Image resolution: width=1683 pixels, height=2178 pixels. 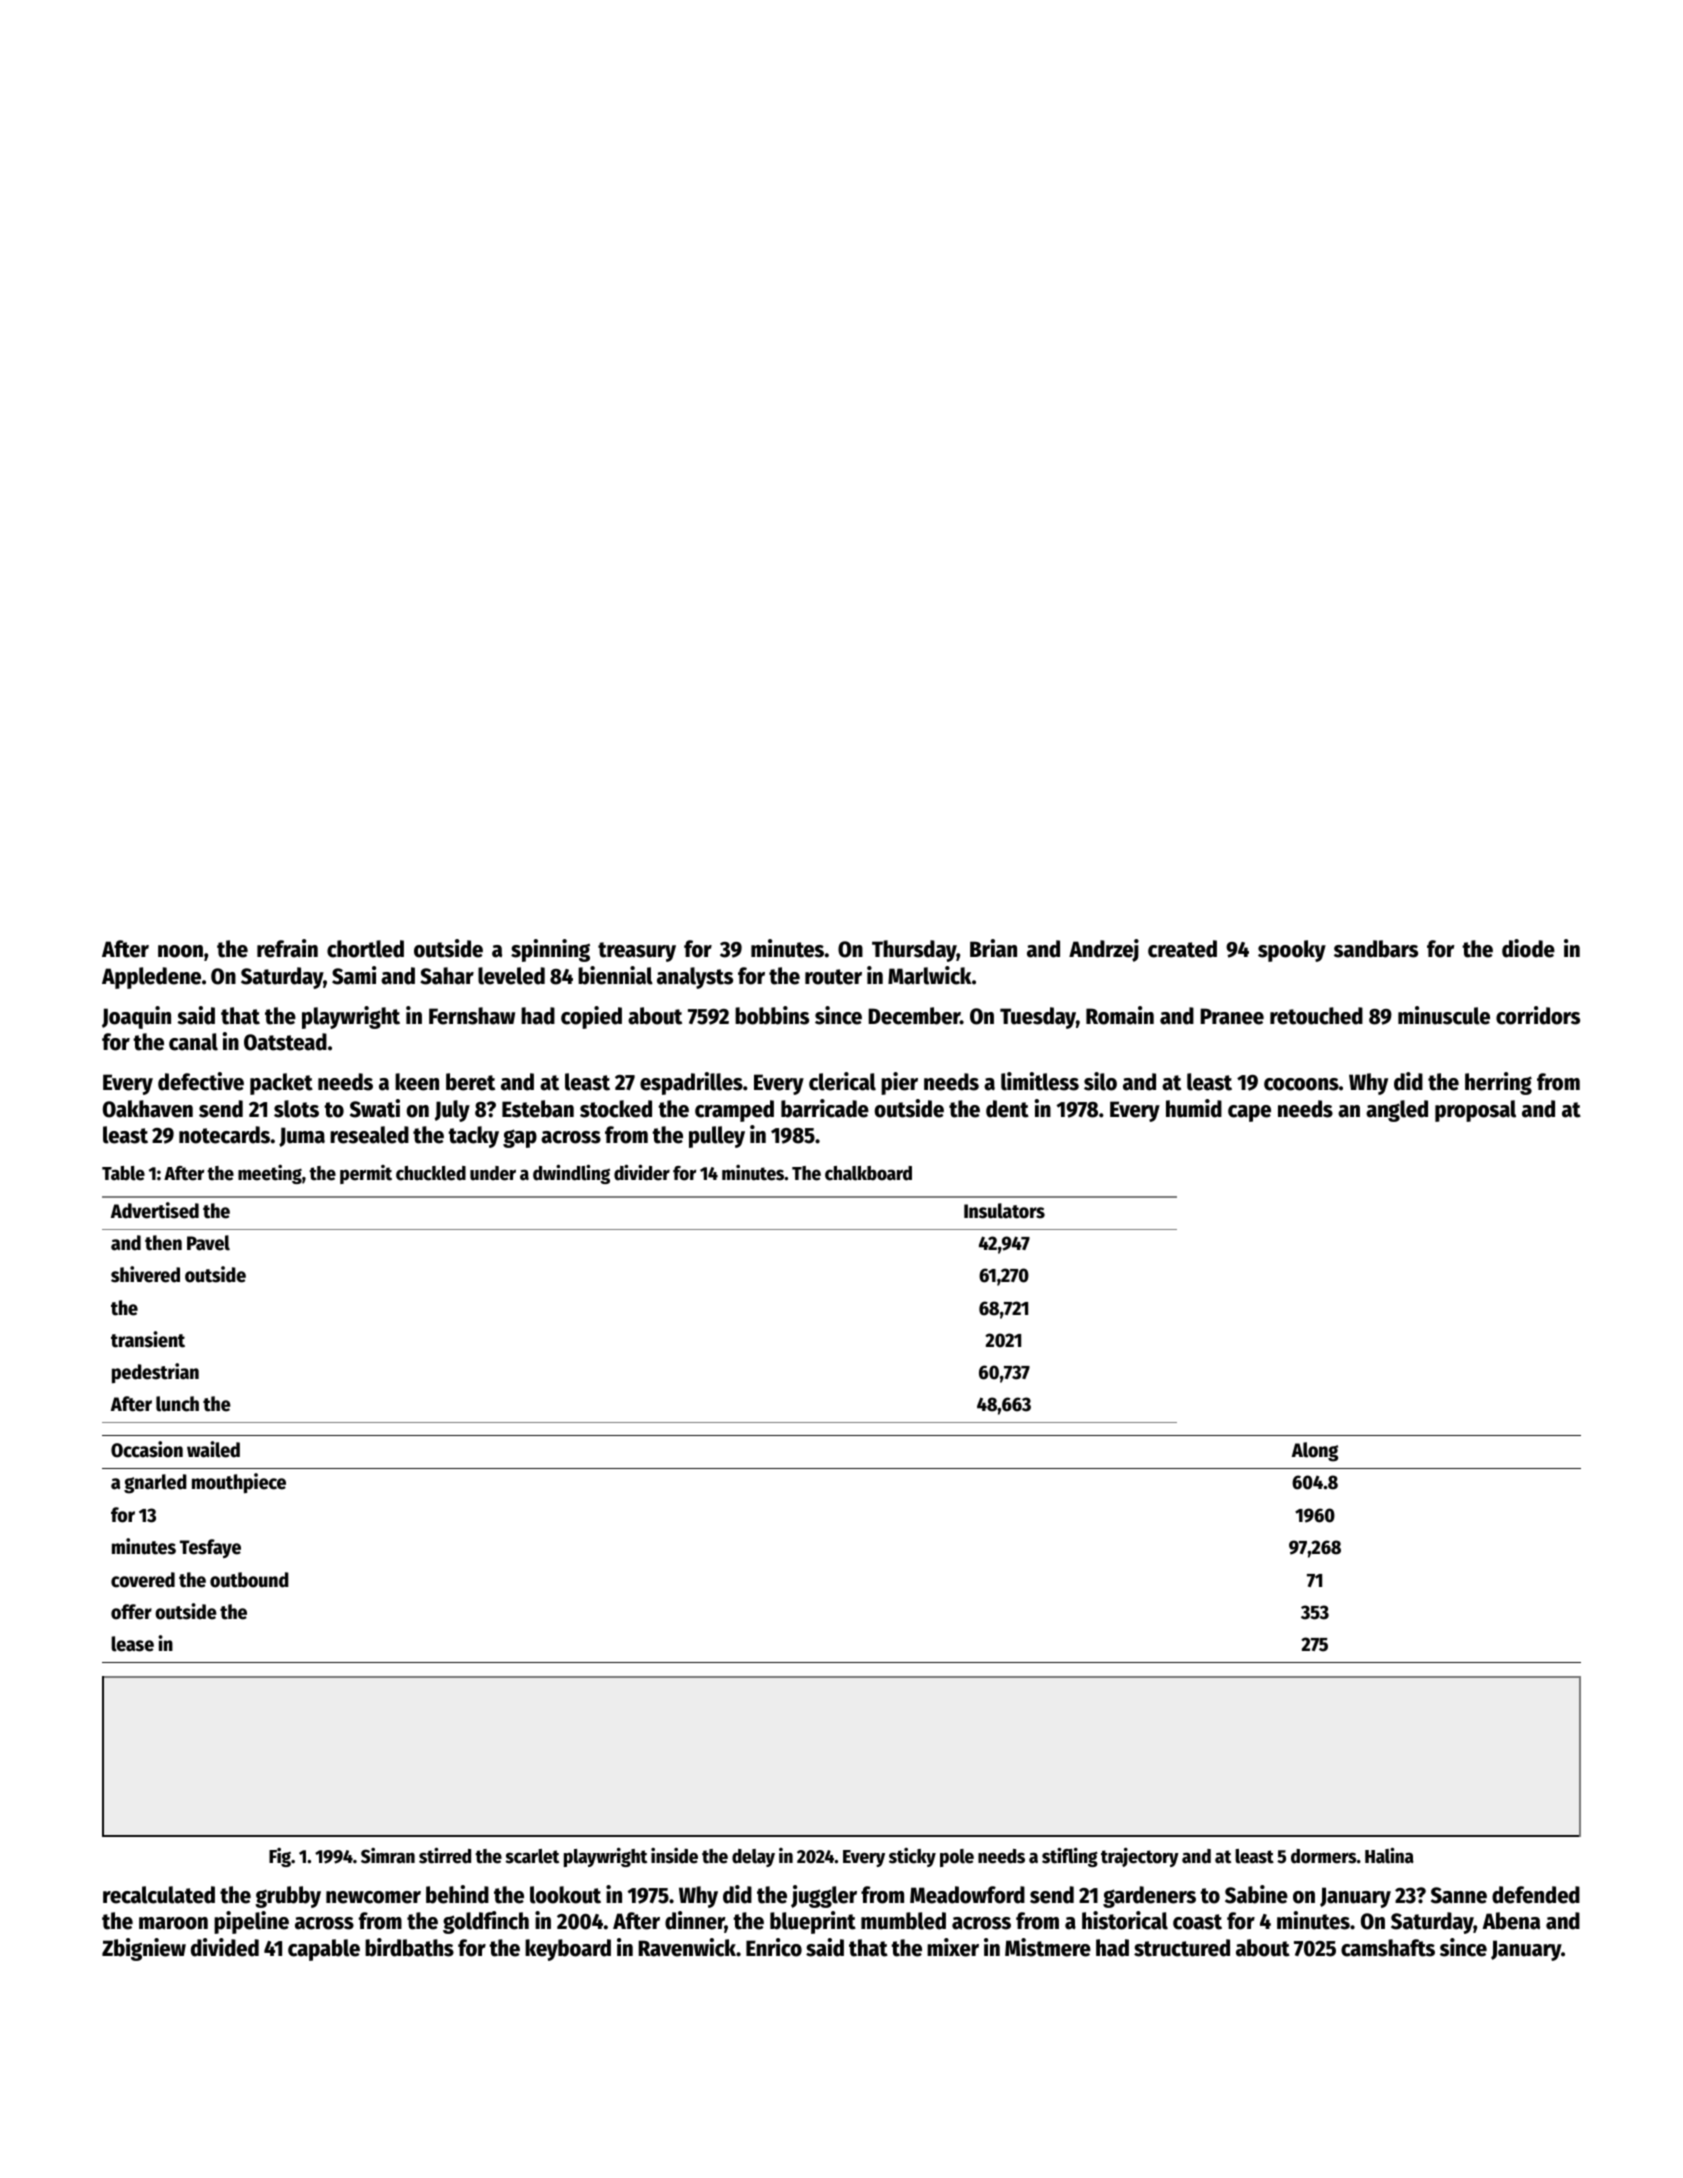 What do you see at coordinates (155, 1210) in the screenshot?
I see `Advertised` at bounding box center [155, 1210].
